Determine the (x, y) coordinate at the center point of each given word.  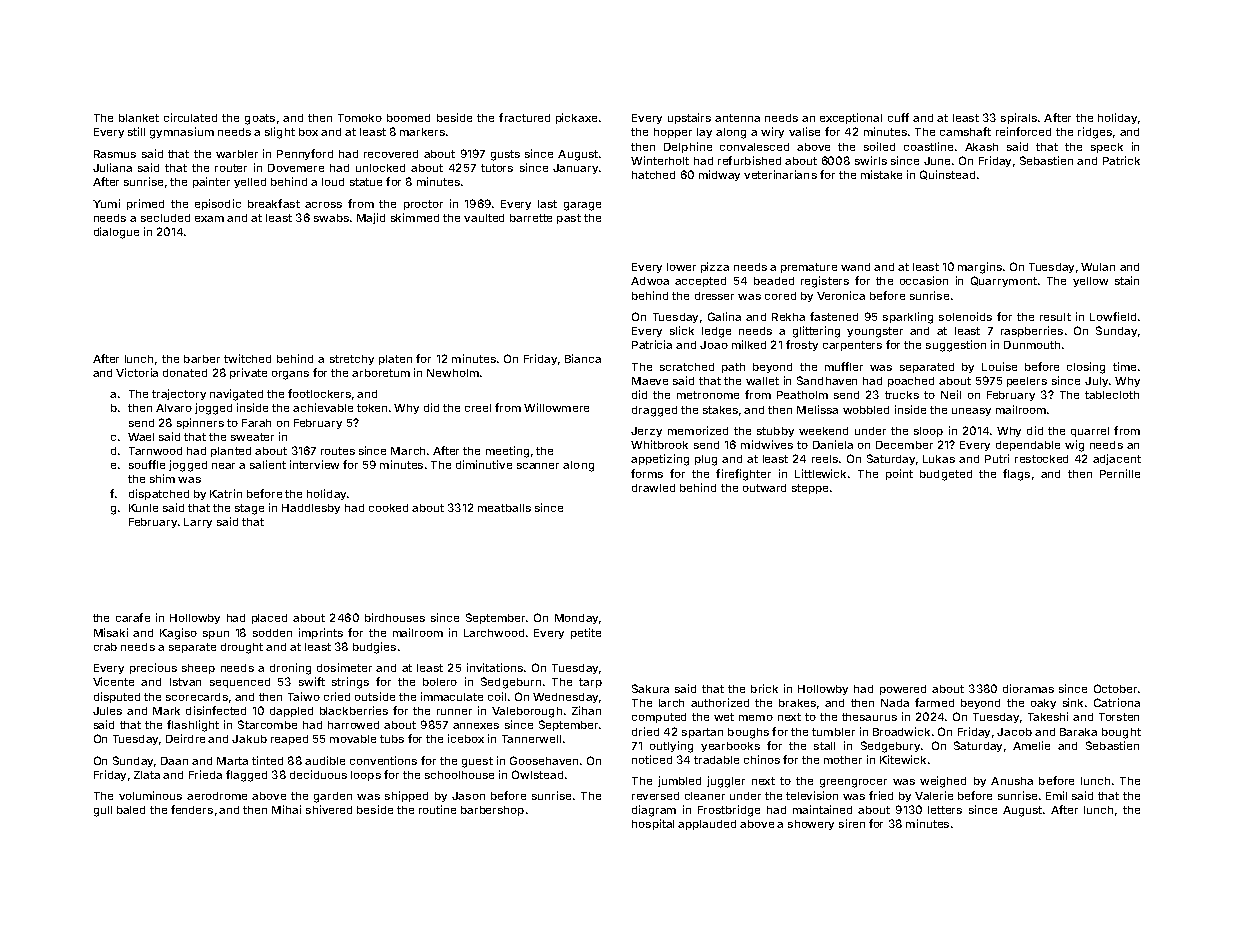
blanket (139, 118)
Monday (576, 619)
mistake (881, 174)
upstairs (689, 118)
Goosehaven (544, 760)
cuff (898, 117)
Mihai (286, 809)
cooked (388, 508)
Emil (1056, 795)
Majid (371, 218)
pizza (715, 267)
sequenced (240, 683)
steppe (810, 489)
